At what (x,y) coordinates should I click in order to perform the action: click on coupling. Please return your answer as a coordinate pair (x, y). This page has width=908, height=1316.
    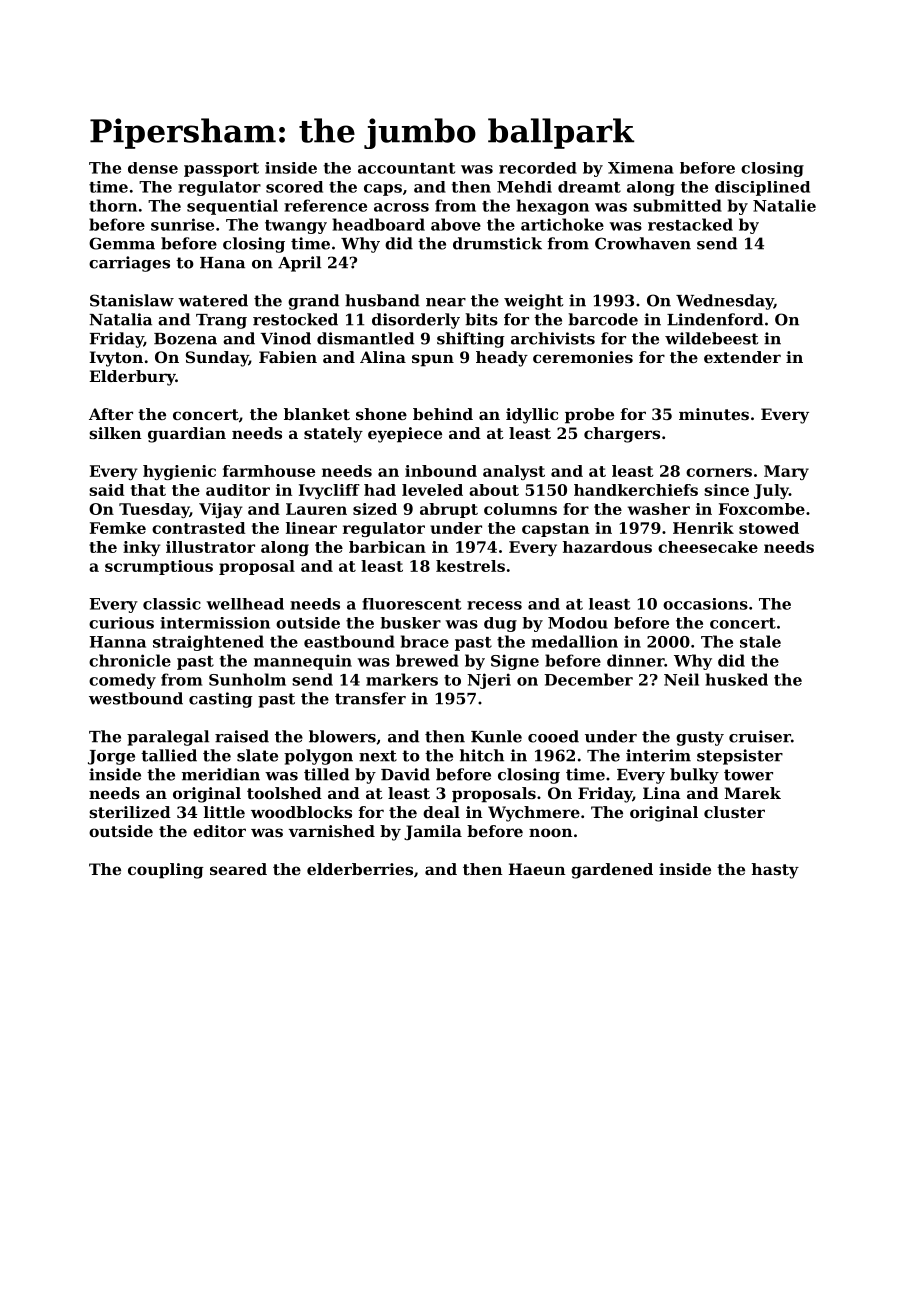
    Looking at the image, I should click on (166, 871).
